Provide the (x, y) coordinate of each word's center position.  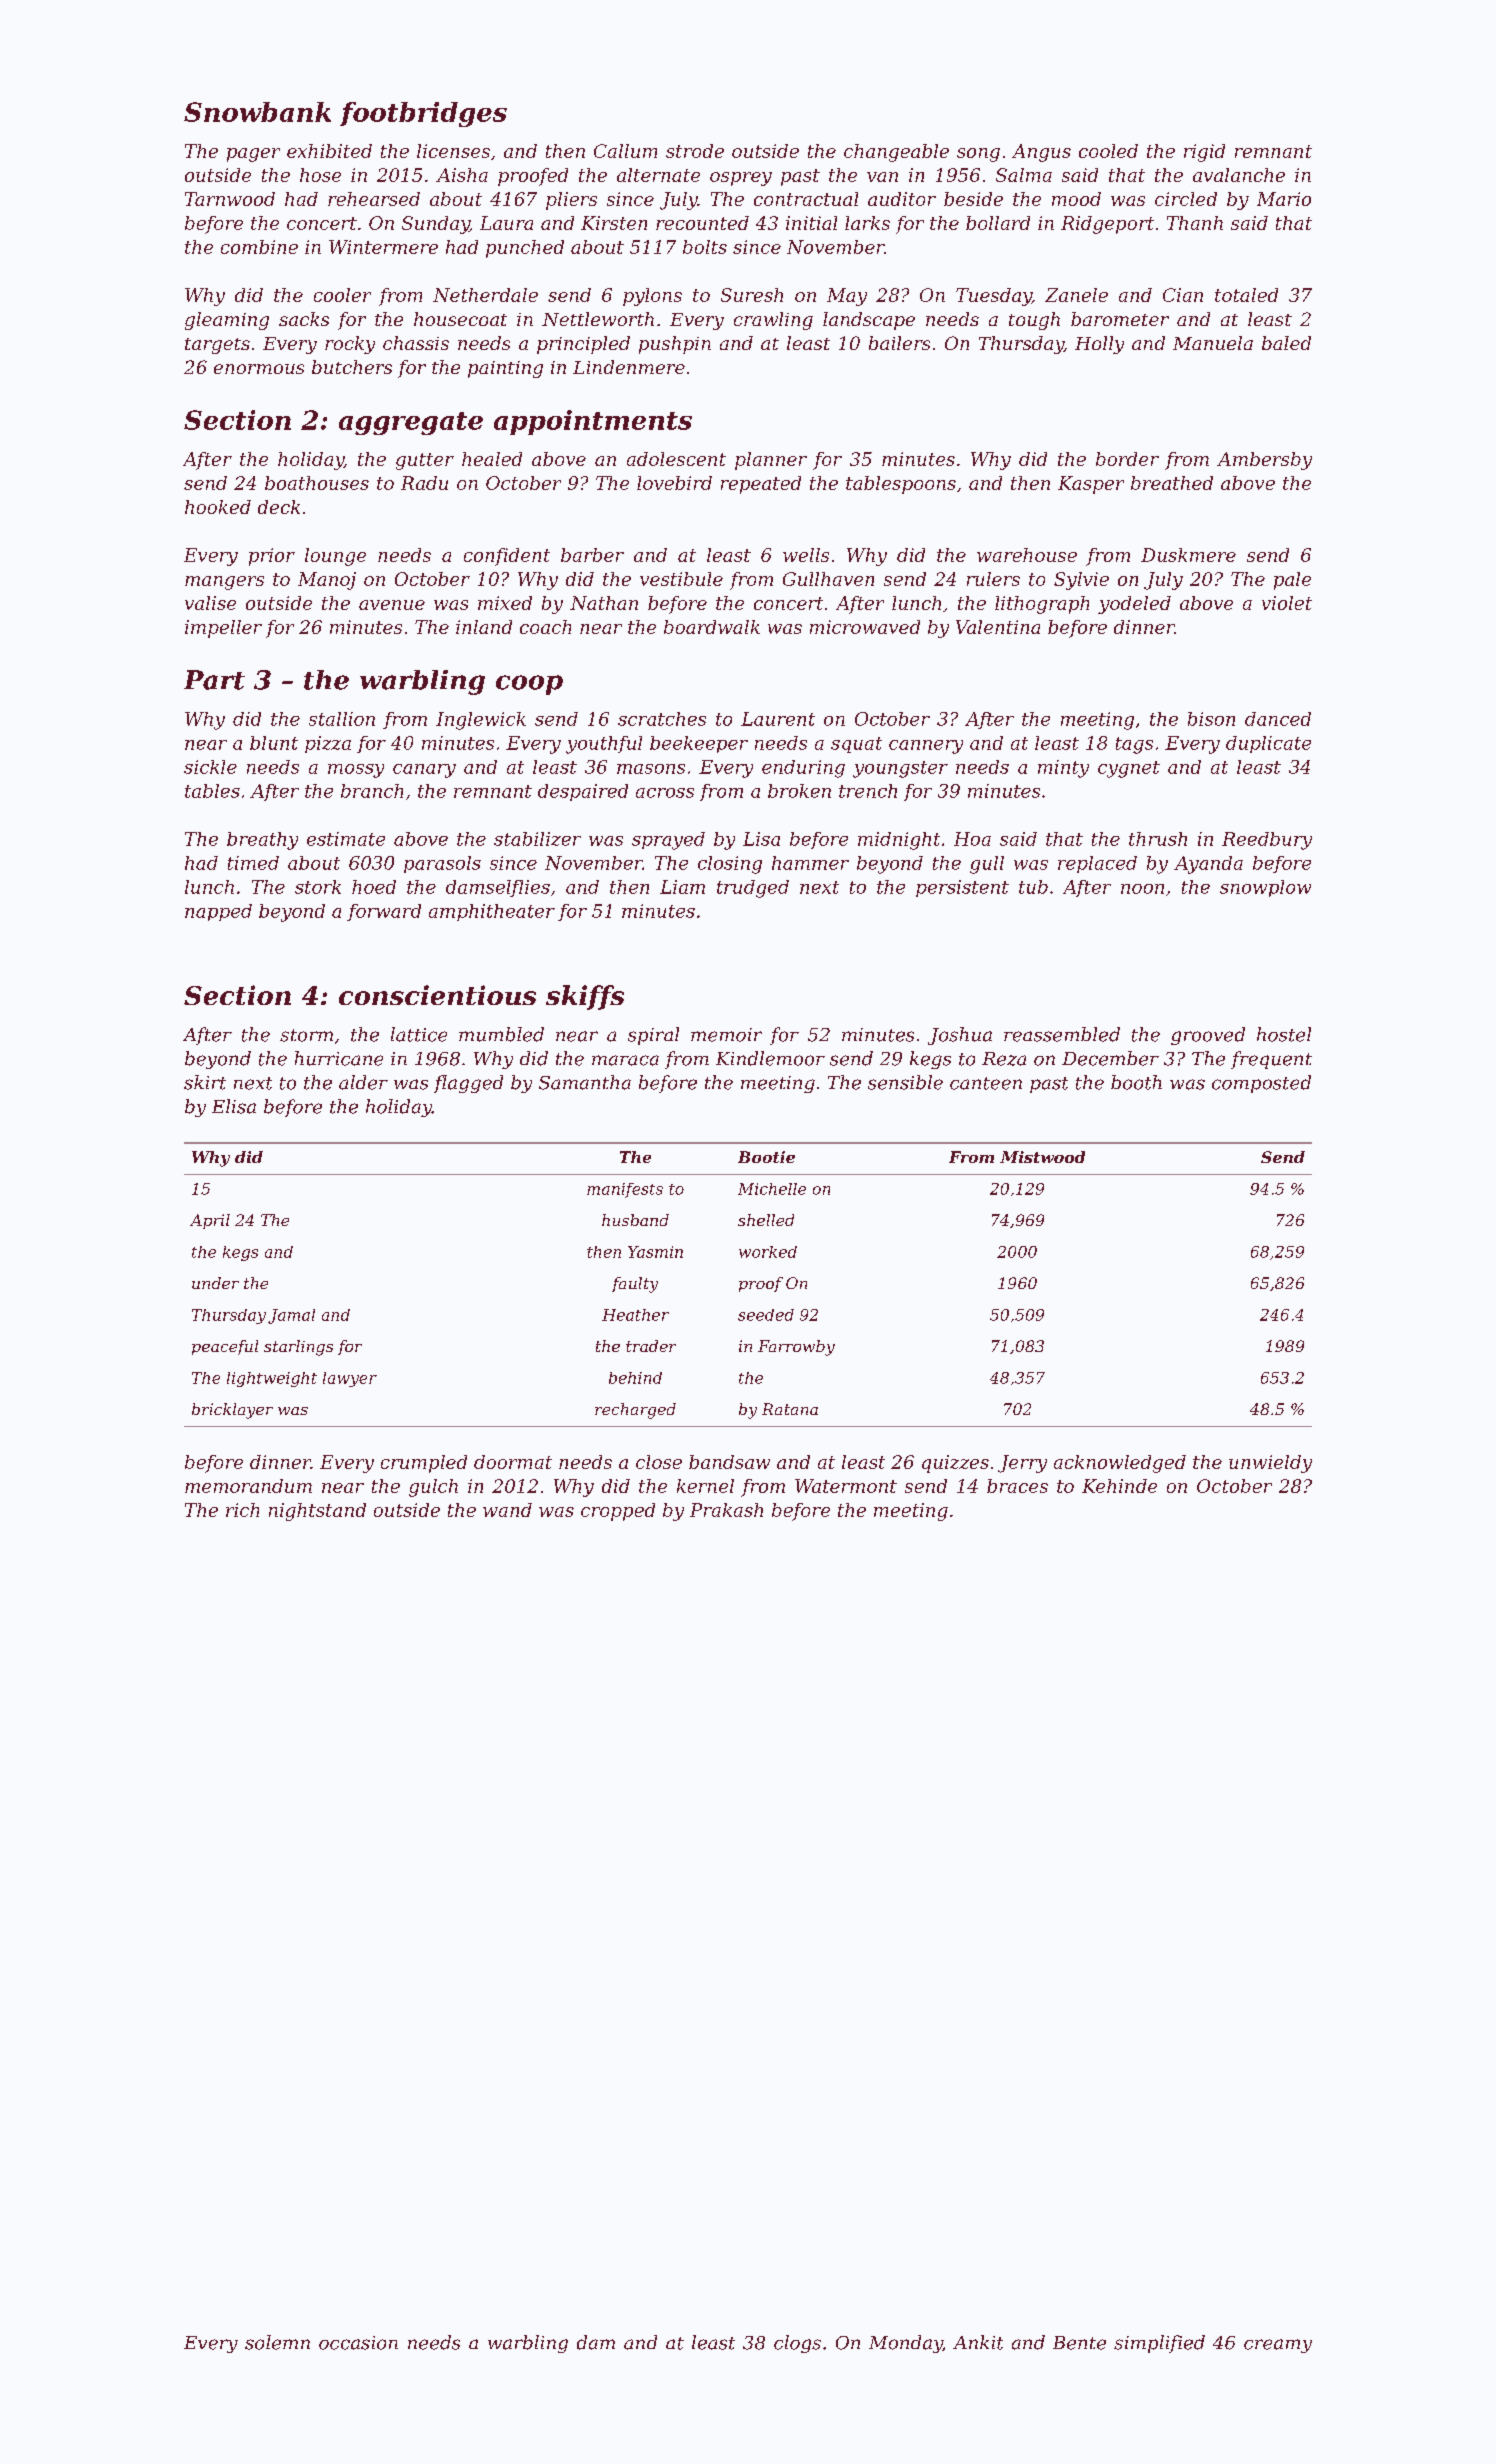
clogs (797, 2344)
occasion (358, 2343)
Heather (635, 1315)
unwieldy (1270, 1464)
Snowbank (257, 112)
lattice (419, 1034)
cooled (1108, 151)
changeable (896, 153)
